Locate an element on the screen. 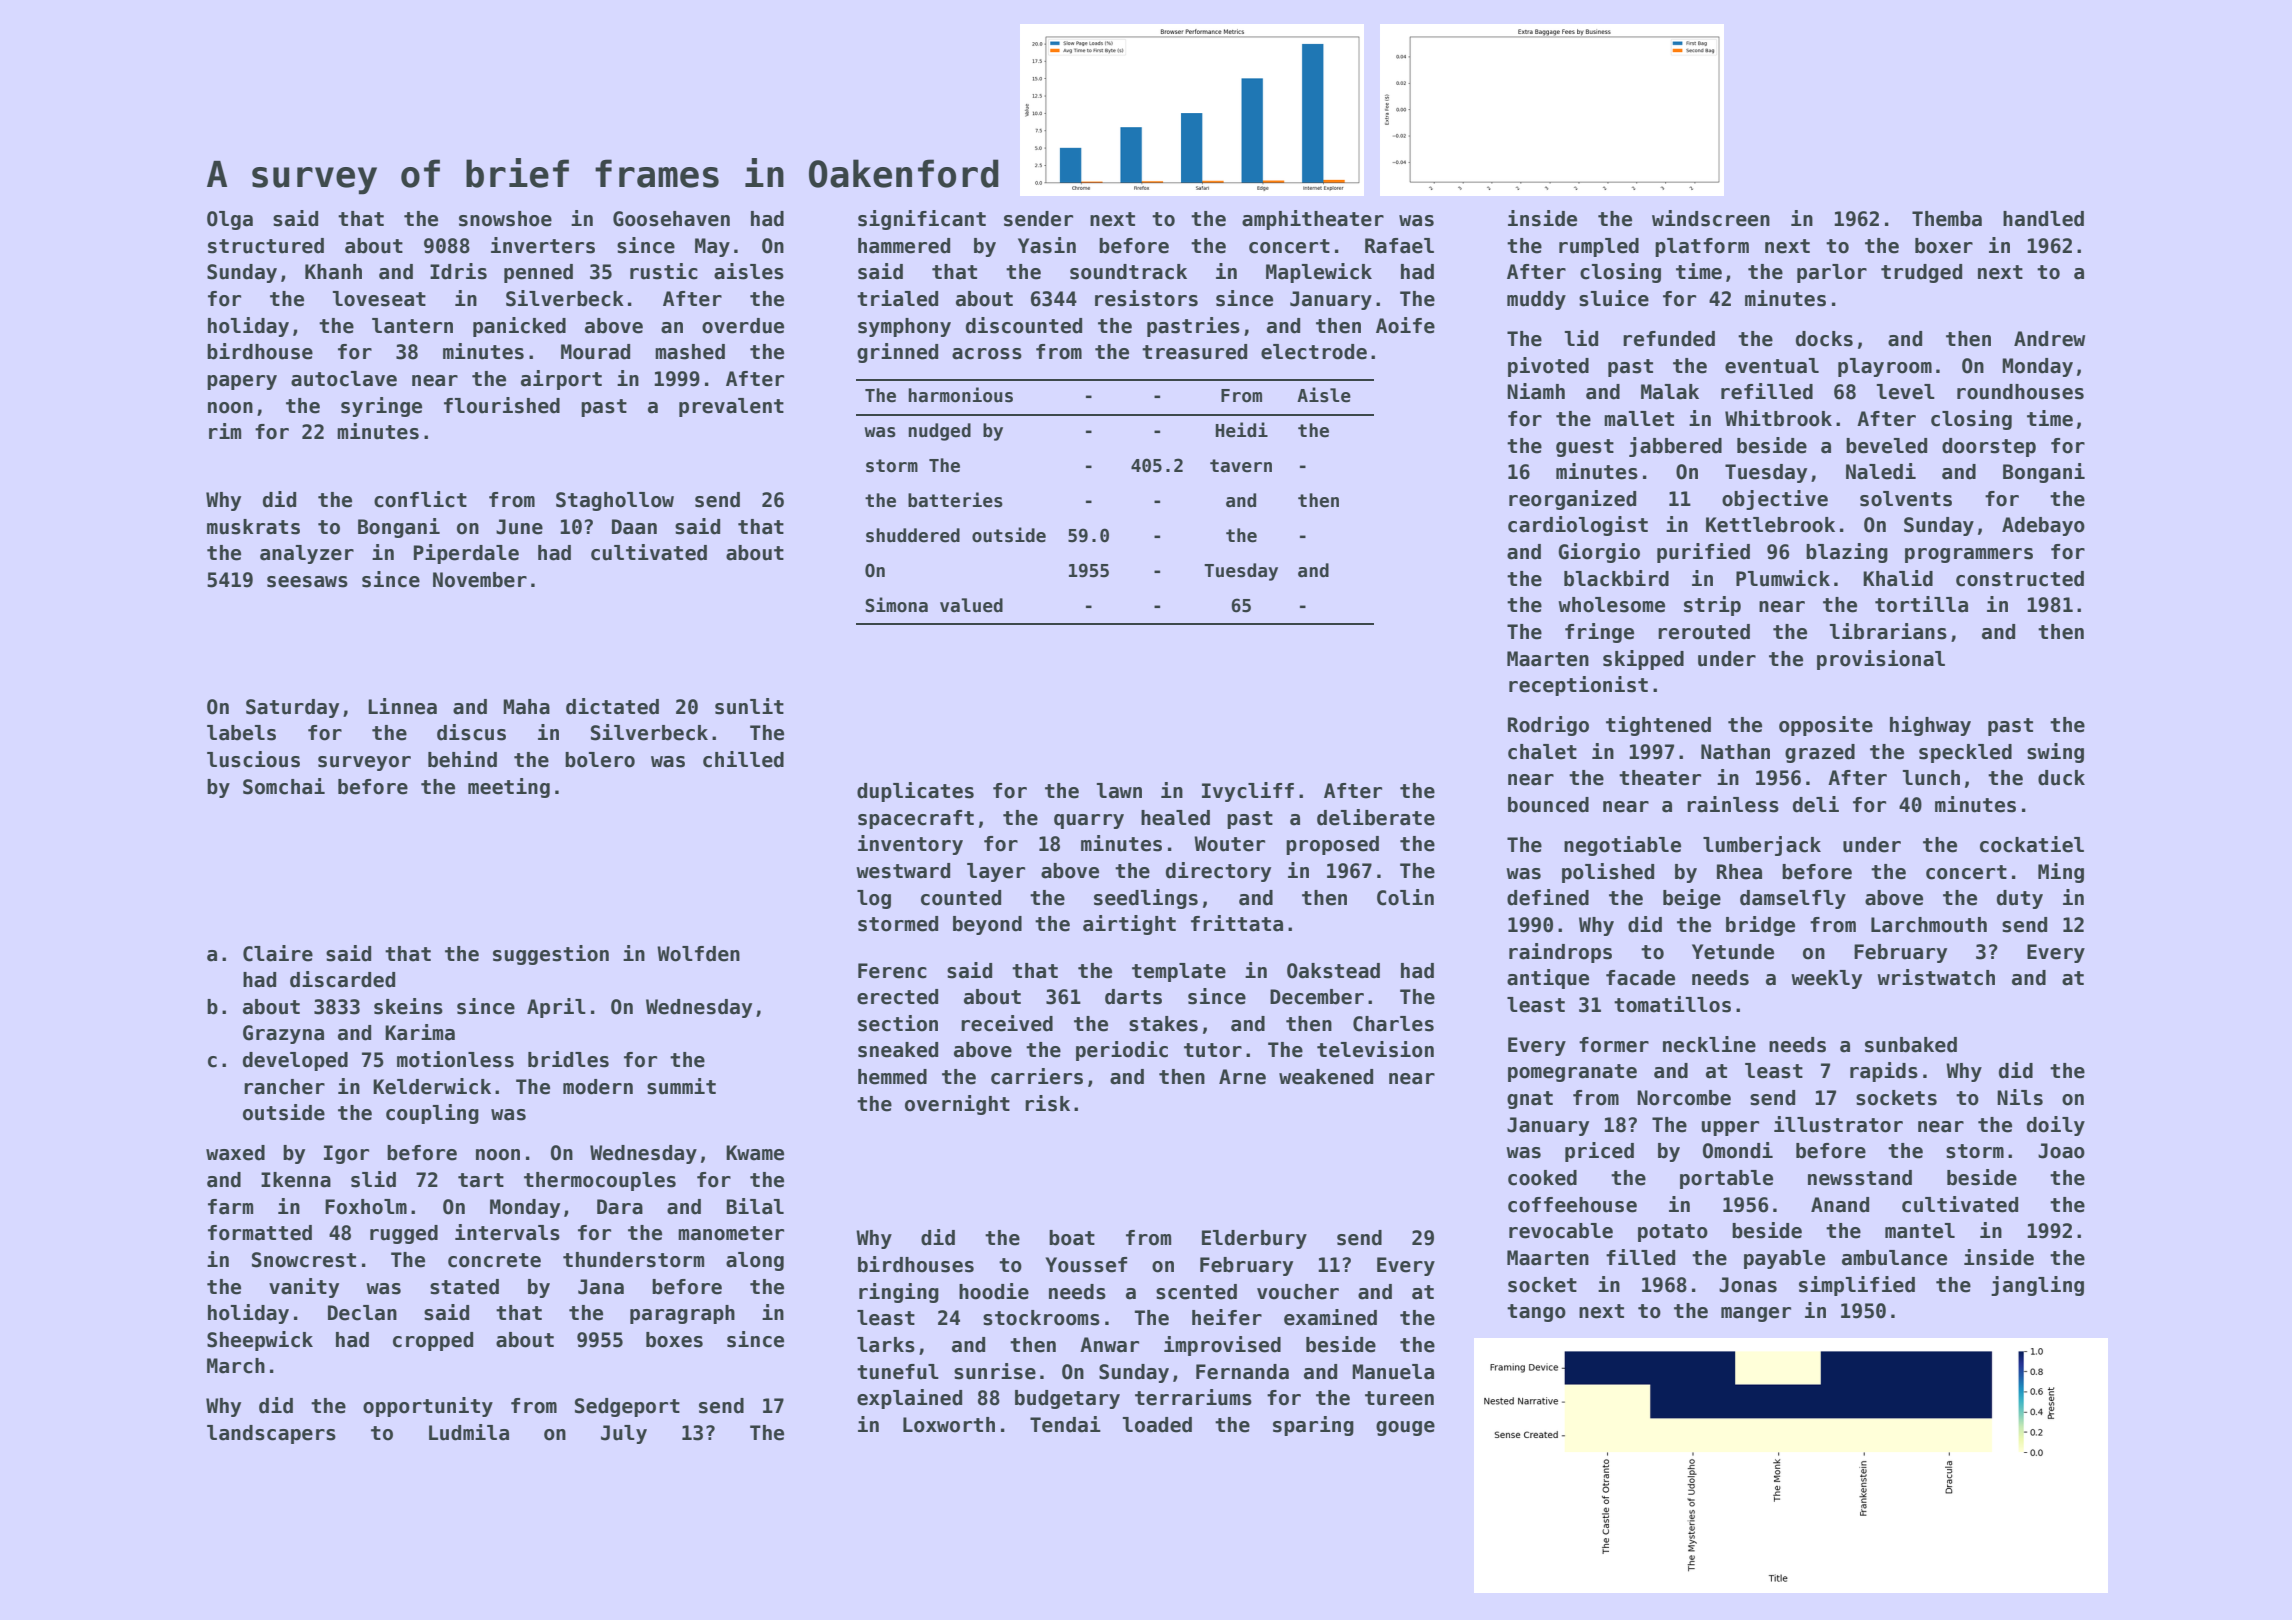  Plumwick is located at coordinates (1783, 578).
